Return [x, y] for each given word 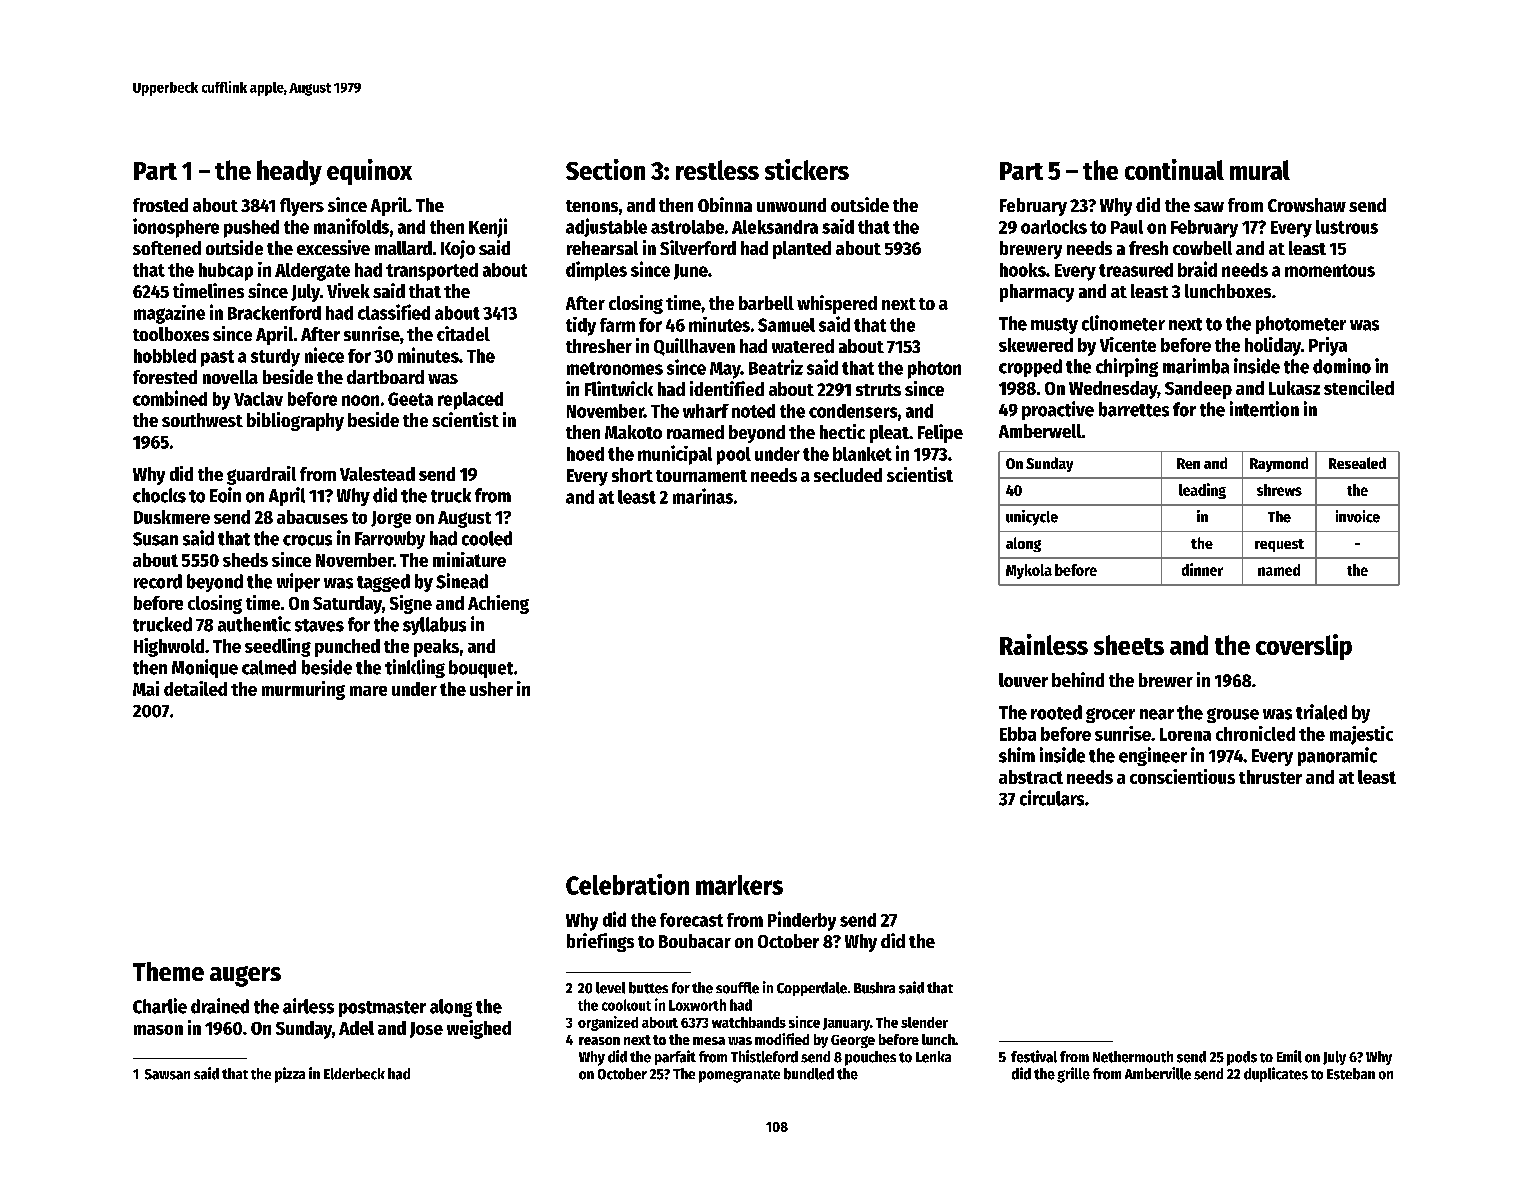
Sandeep [1198, 390]
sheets [1129, 645]
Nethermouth [1133, 1057]
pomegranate [739, 1076]
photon [934, 370]
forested [165, 377]
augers [245, 976]
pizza [290, 1075]
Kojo [458, 249]
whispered [837, 304]
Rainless [1044, 644]
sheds [245, 560]
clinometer [1123, 323]
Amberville [1158, 1073]
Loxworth [697, 1005]
